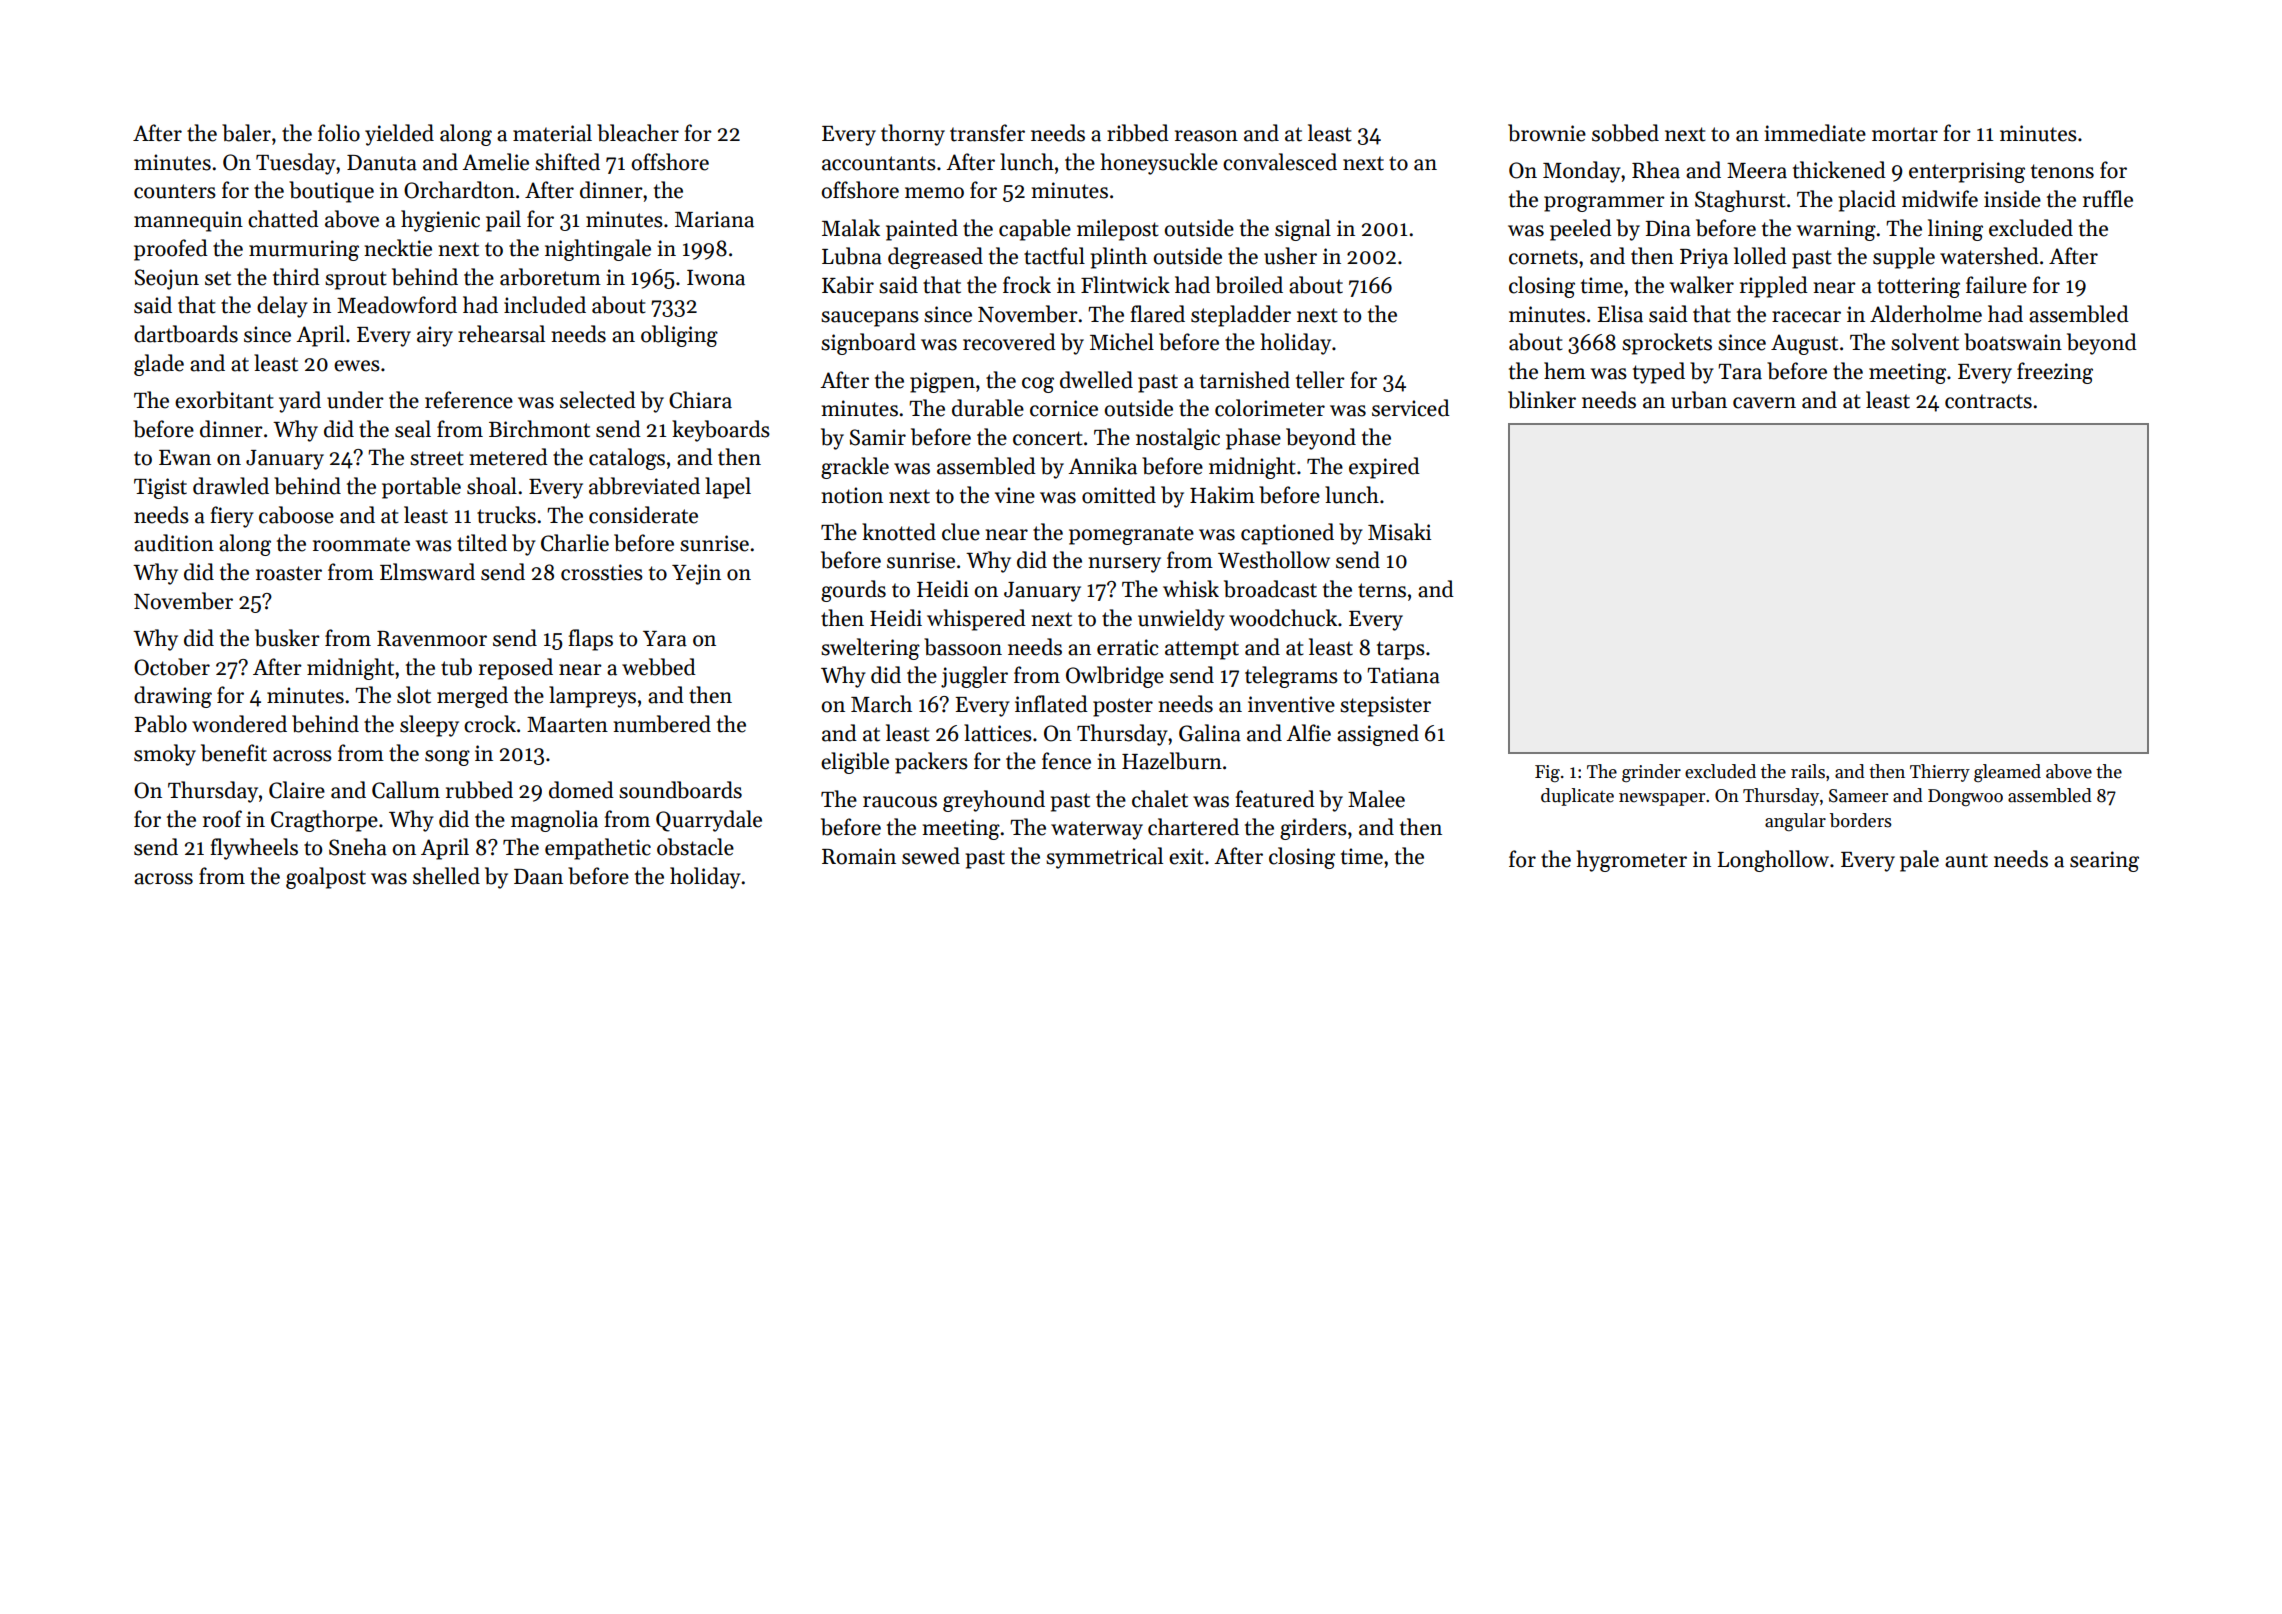 Image resolution: width=2282 pixels, height=1614 pixels. What do you see at coordinates (1127, 647) in the page?
I see `erratic` at bounding box center [1127, 647].
